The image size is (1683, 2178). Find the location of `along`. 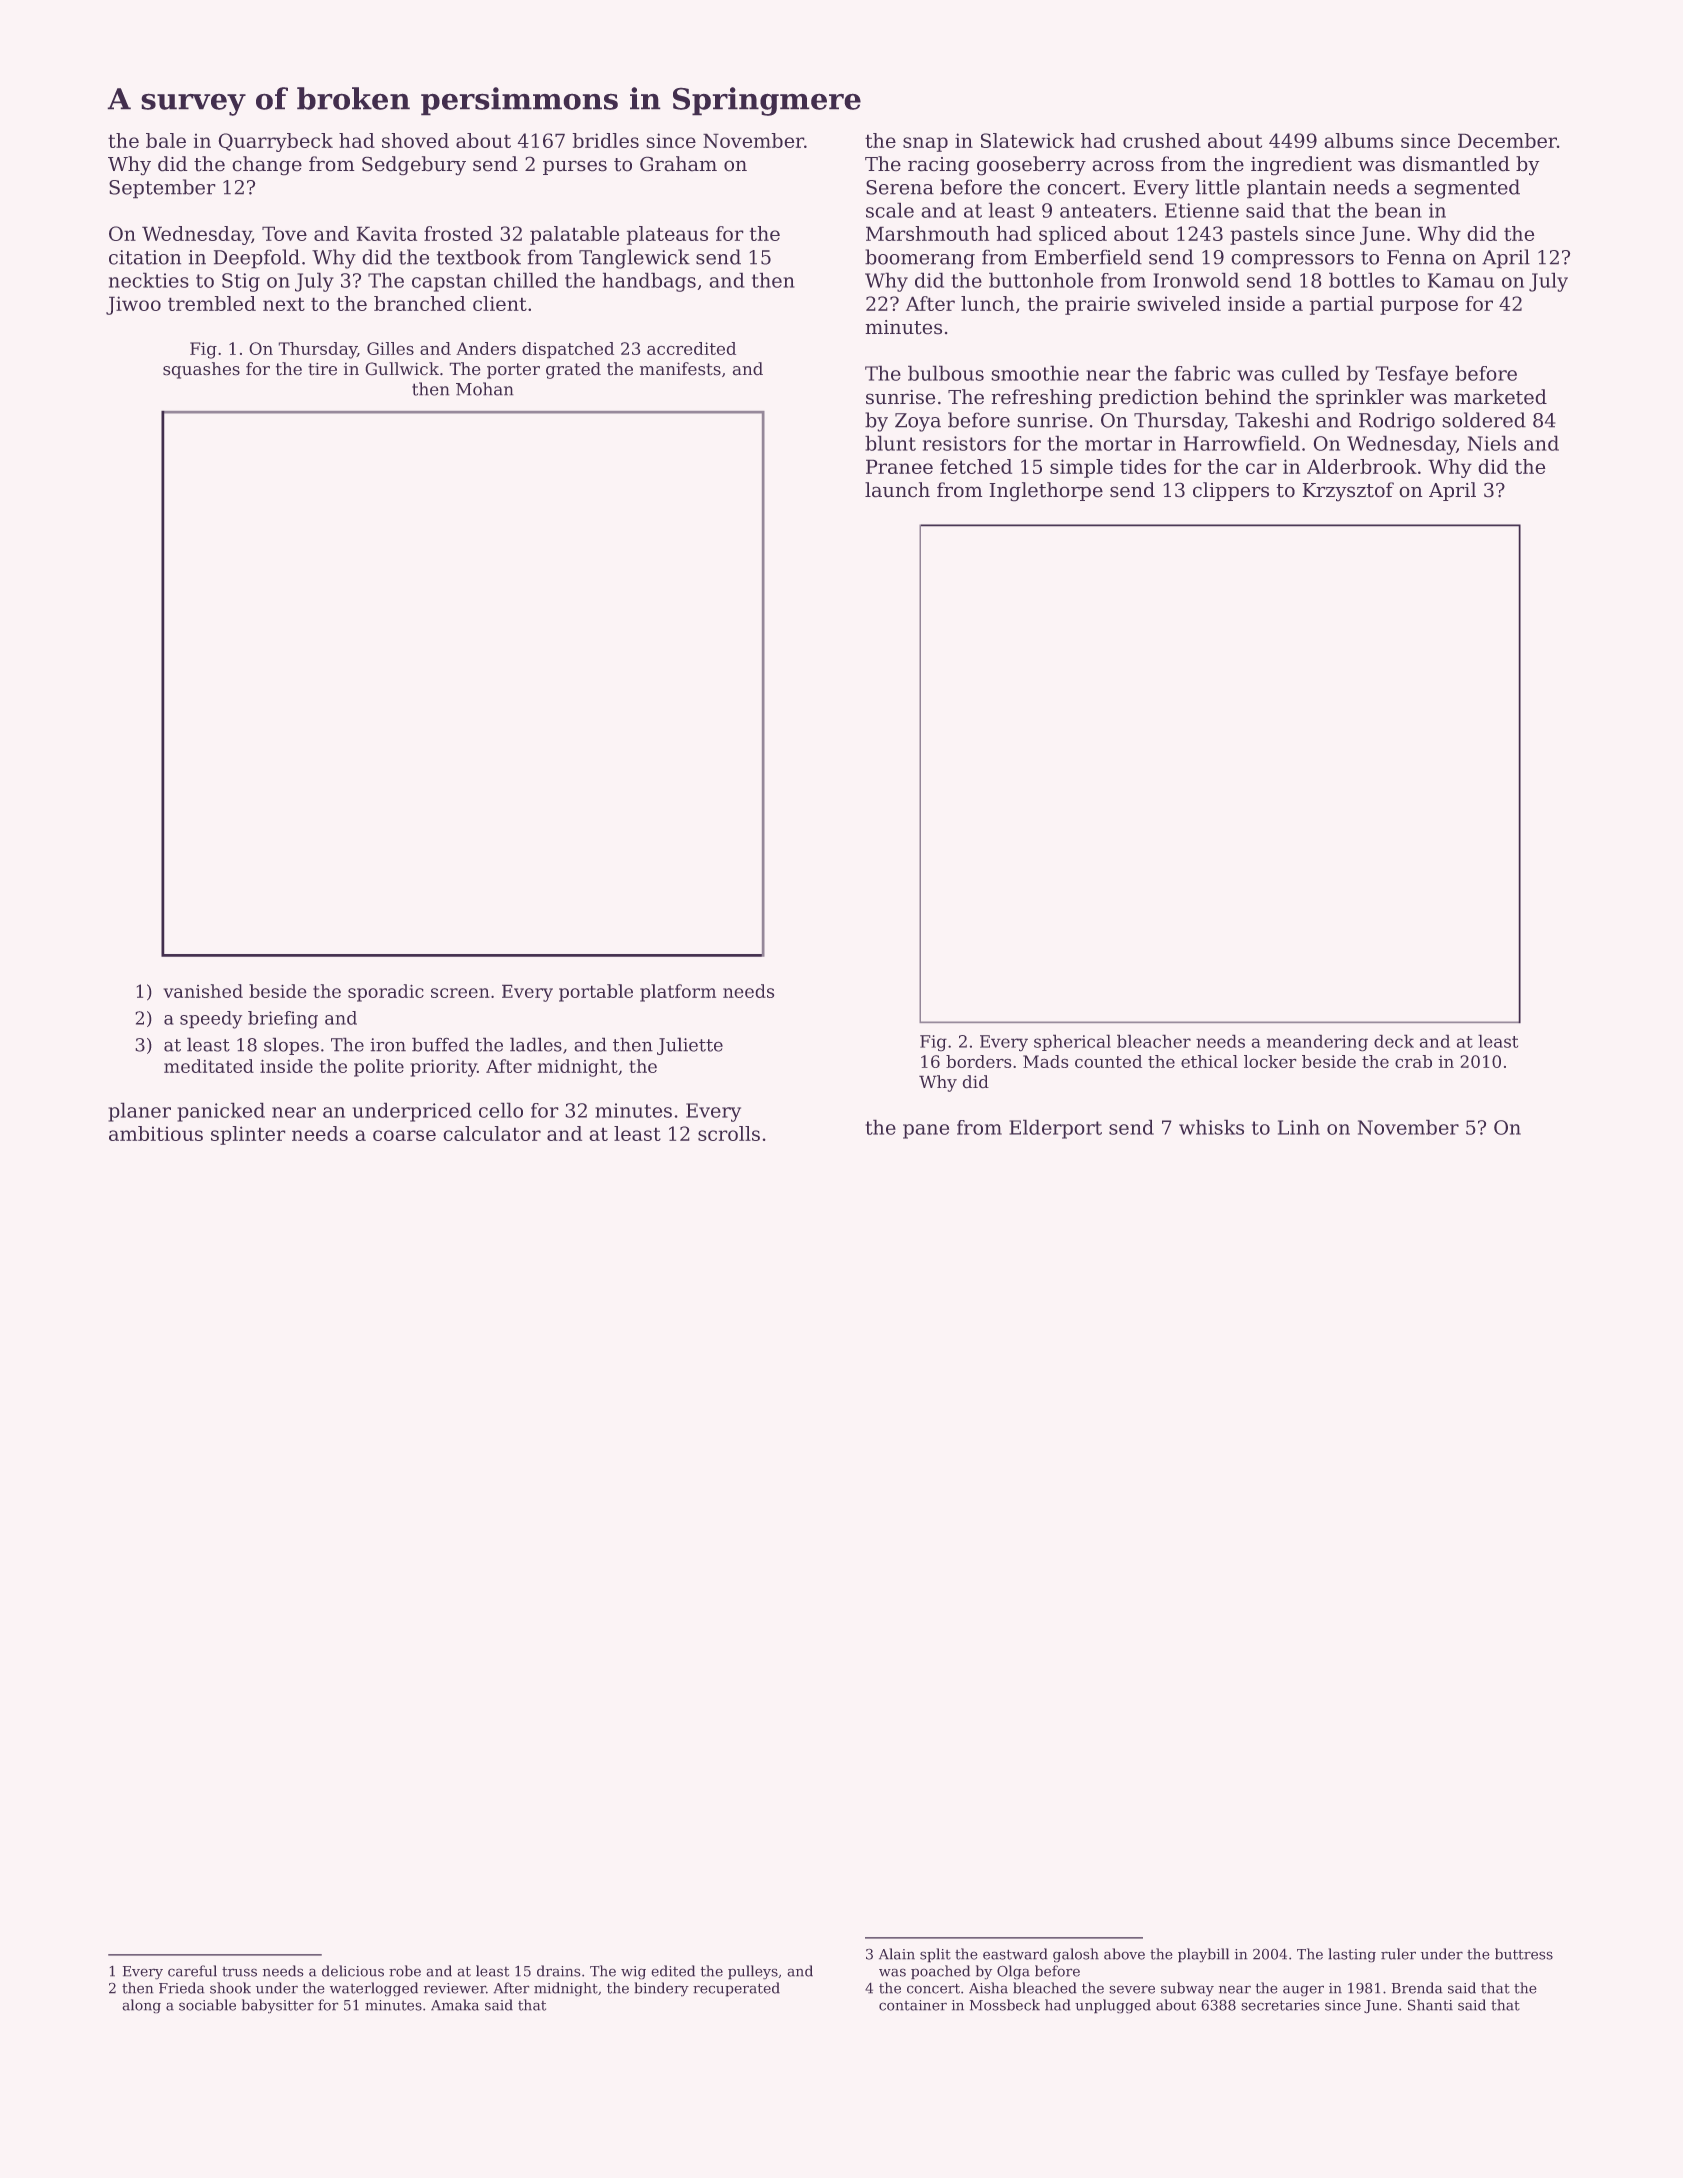

along is located at coordinates (141, 2006).
